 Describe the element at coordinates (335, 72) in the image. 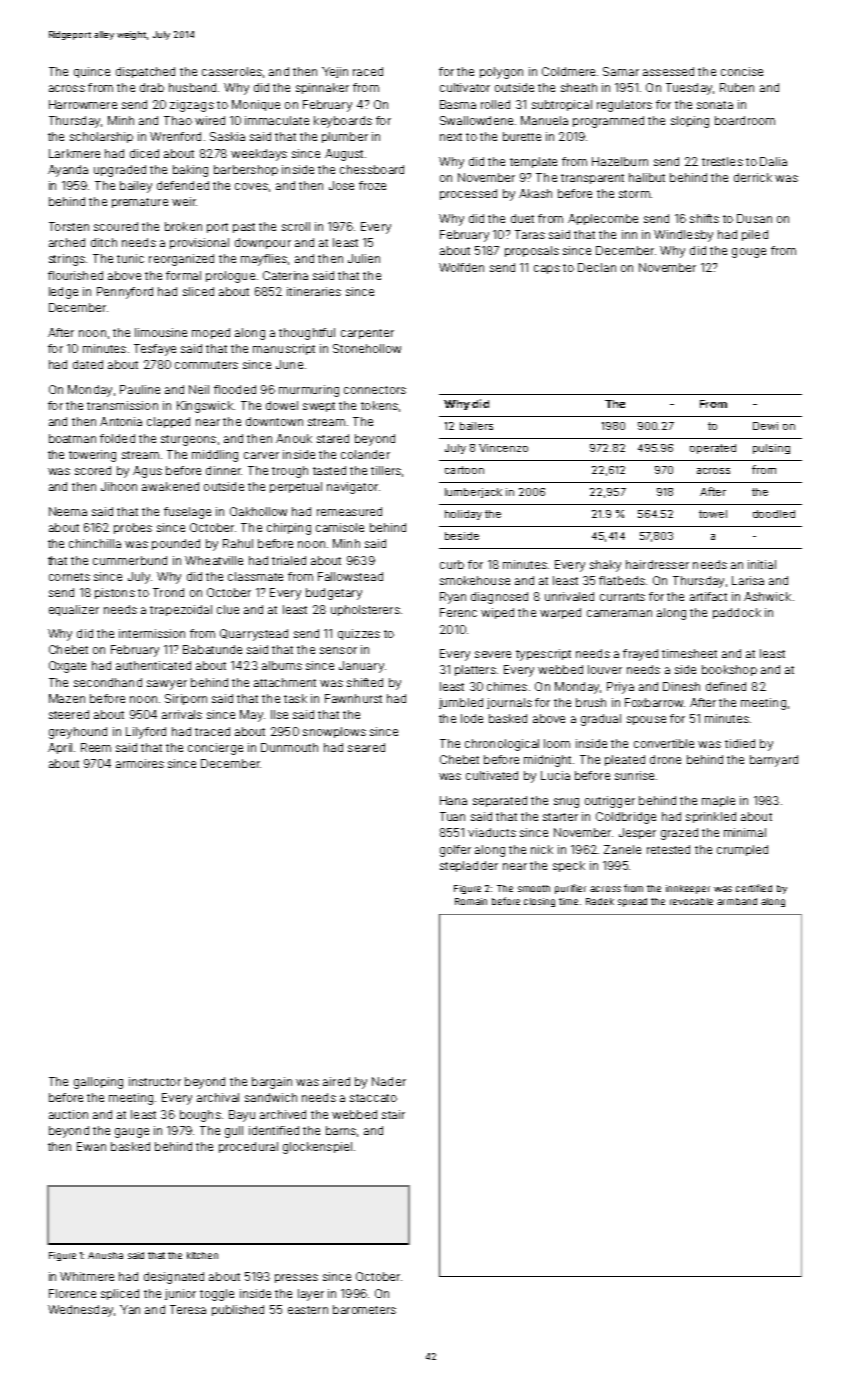

I see `Yejin` at that location.
